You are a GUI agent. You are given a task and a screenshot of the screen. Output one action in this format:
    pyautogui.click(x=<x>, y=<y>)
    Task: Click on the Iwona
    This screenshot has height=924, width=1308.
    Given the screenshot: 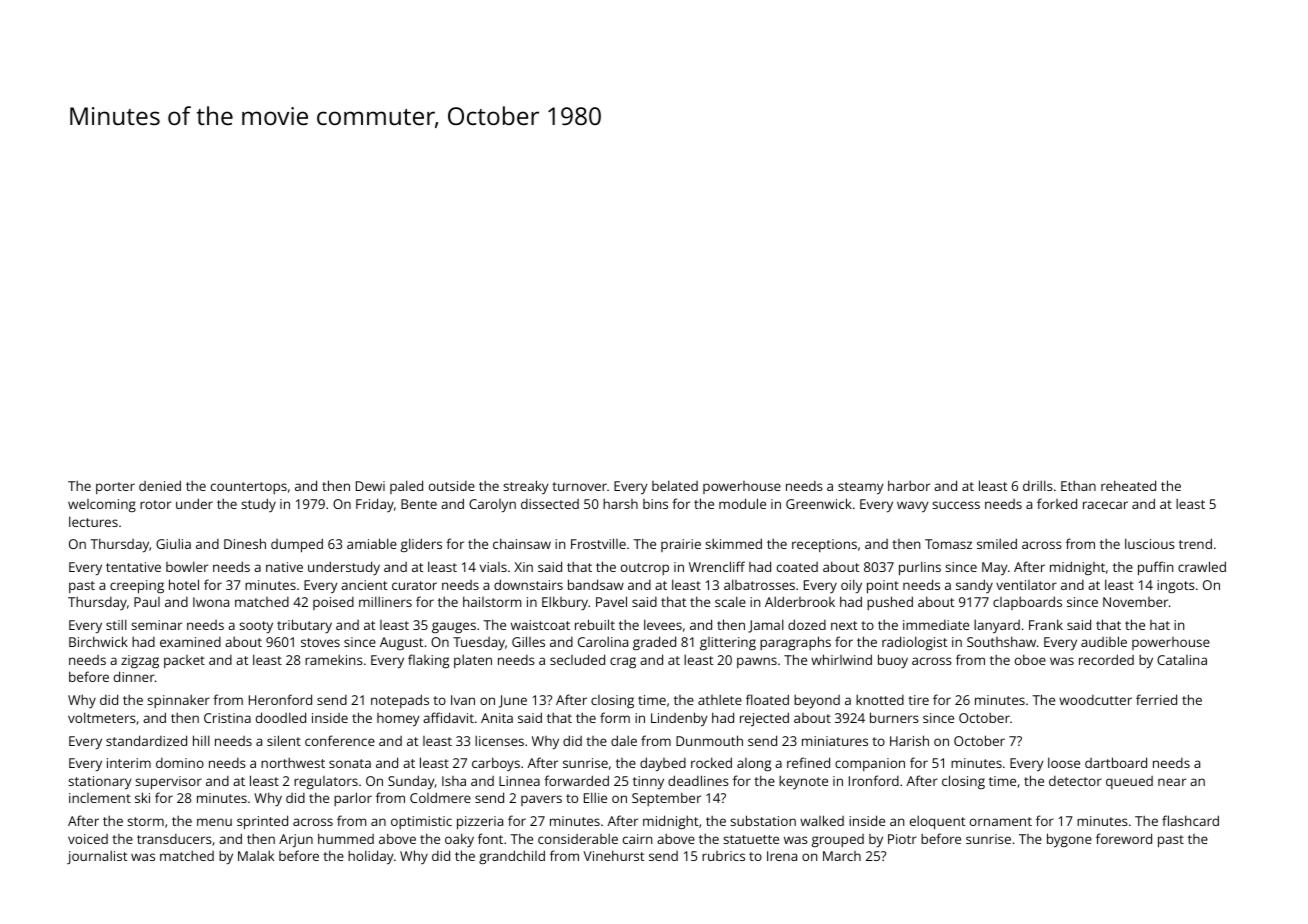 What is the action you would take?
    pyautogui.click(x=211, y=602)
